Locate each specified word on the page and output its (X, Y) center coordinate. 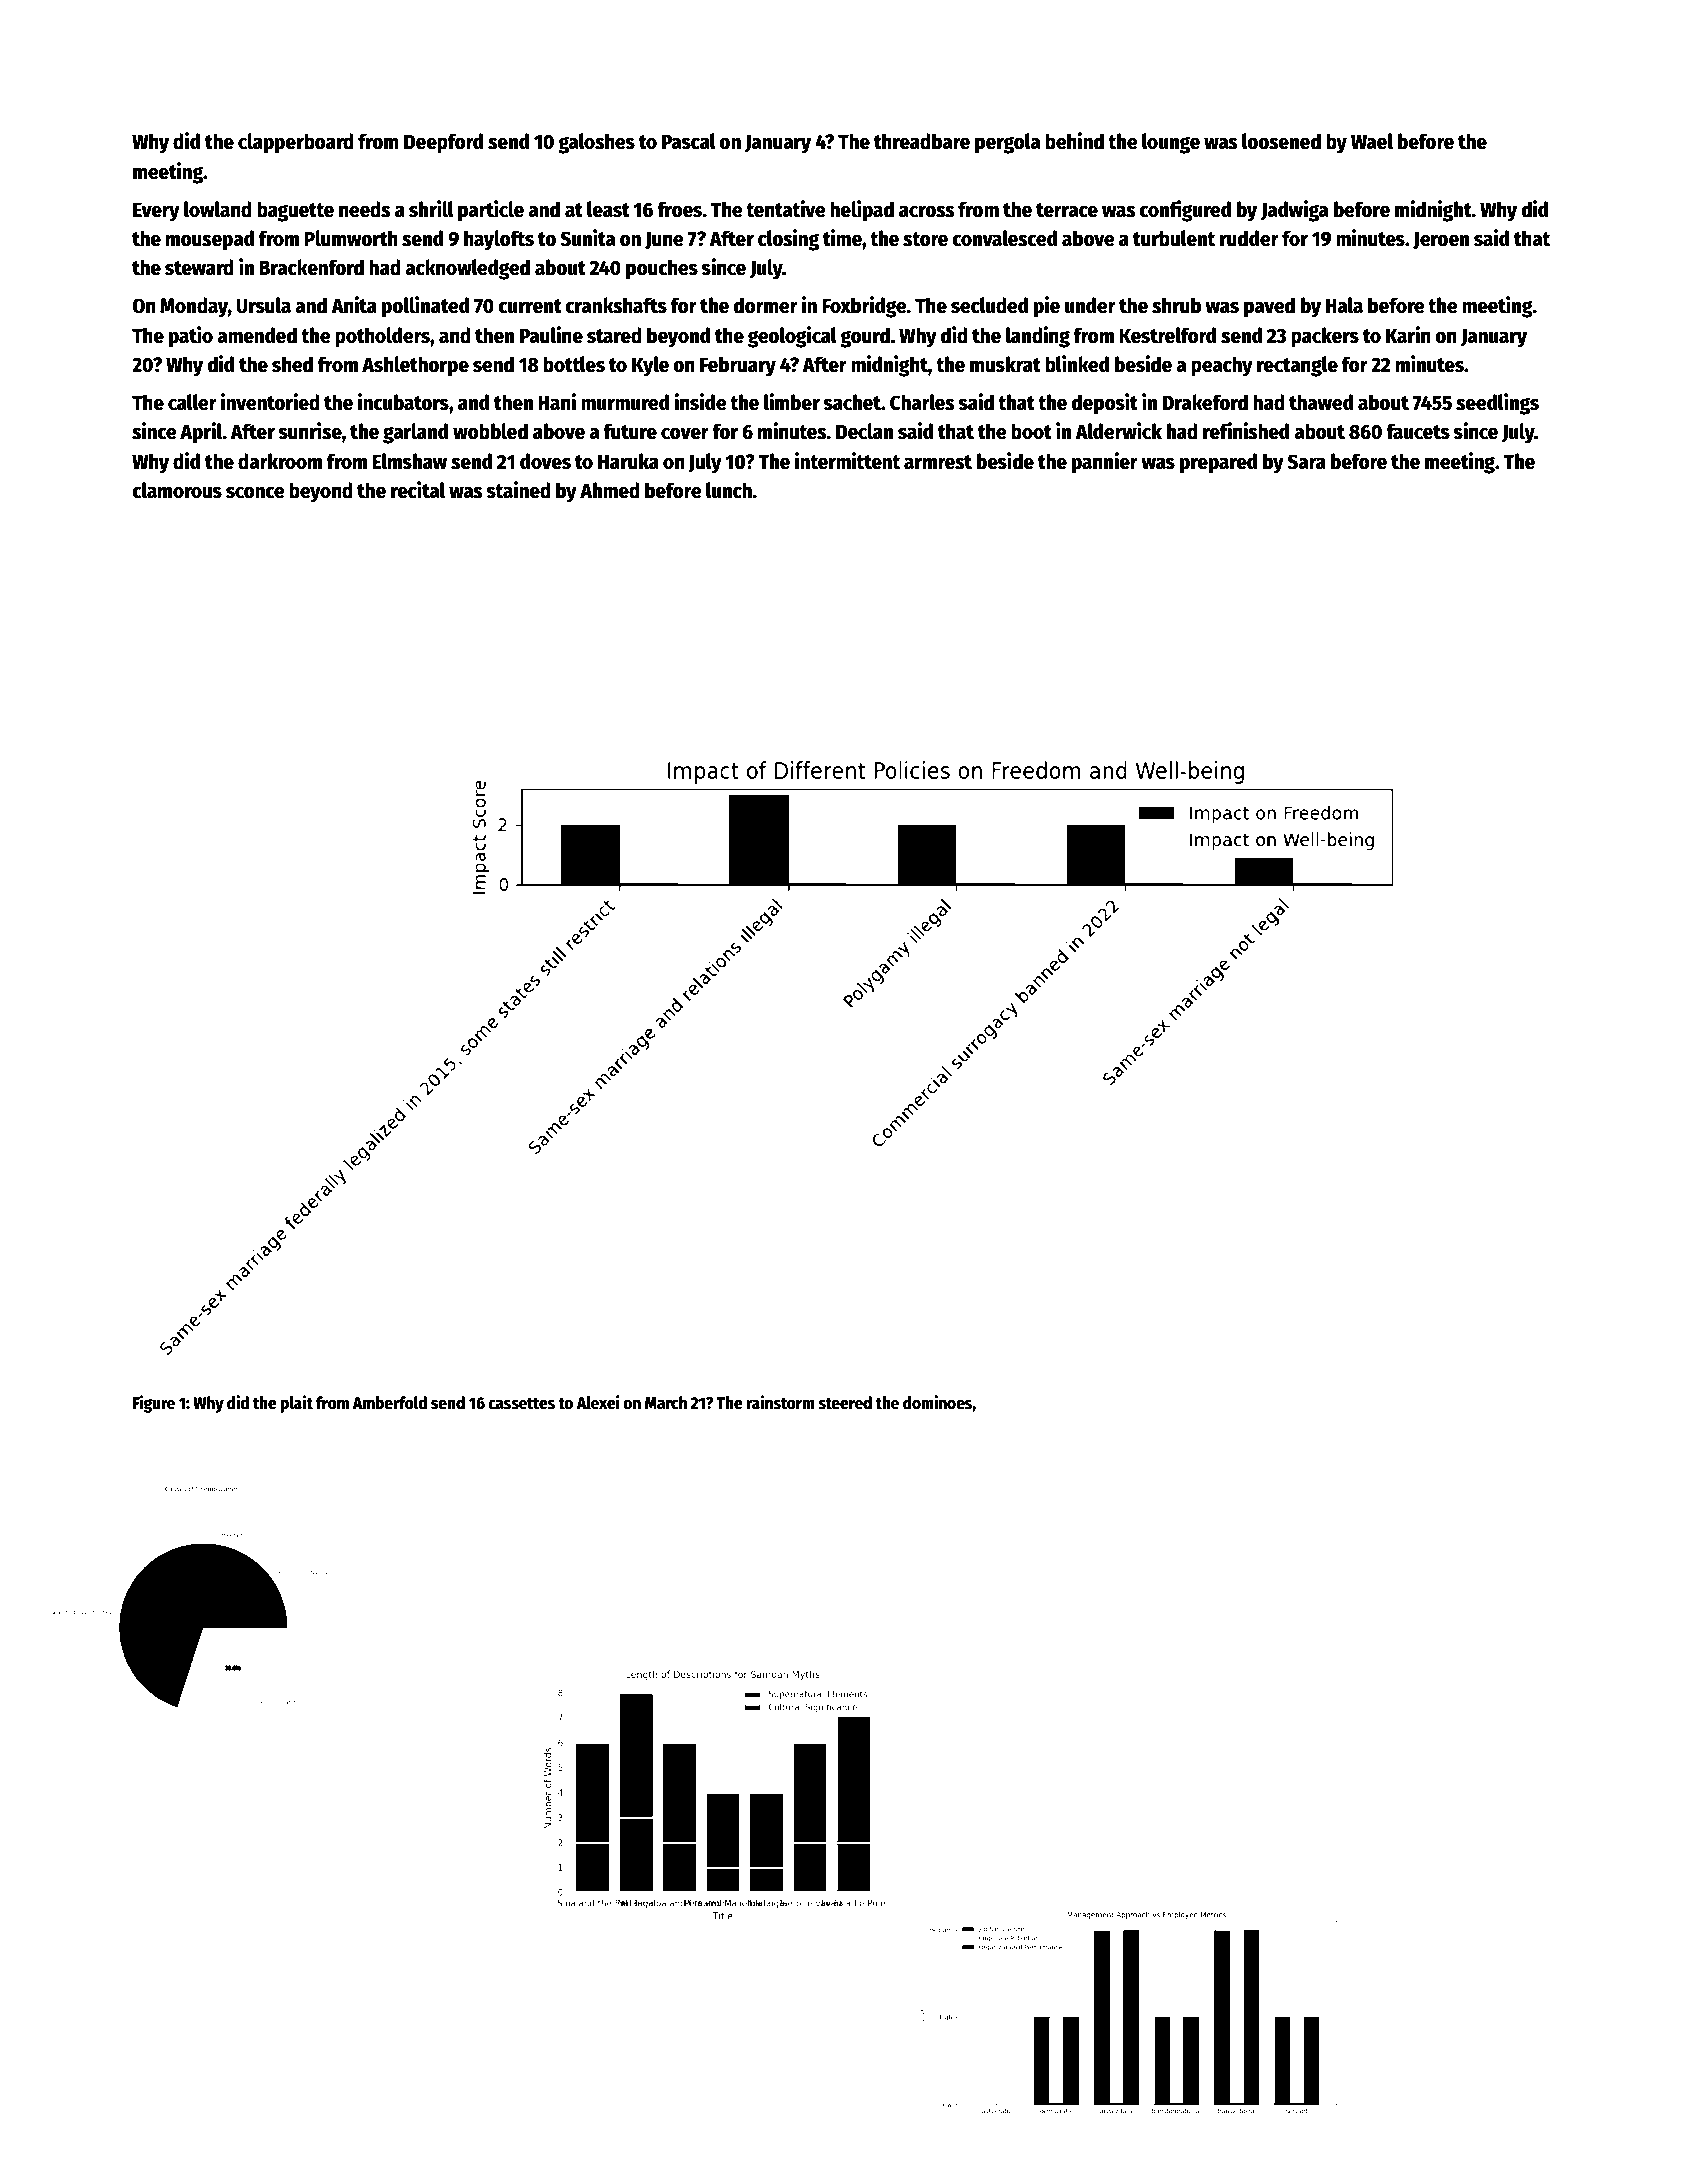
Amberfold (390, 1403)
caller (192, 402)
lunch (729, 490)
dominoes (938, 1402)
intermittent (847, 461)
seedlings (1497, 404)
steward (199, 267)
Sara (1306, 462)
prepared (1218, 463)
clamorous (177, 490)
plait (296, 1404)
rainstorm (780, 1402)
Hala (1344, 305)
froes (680, 209)
